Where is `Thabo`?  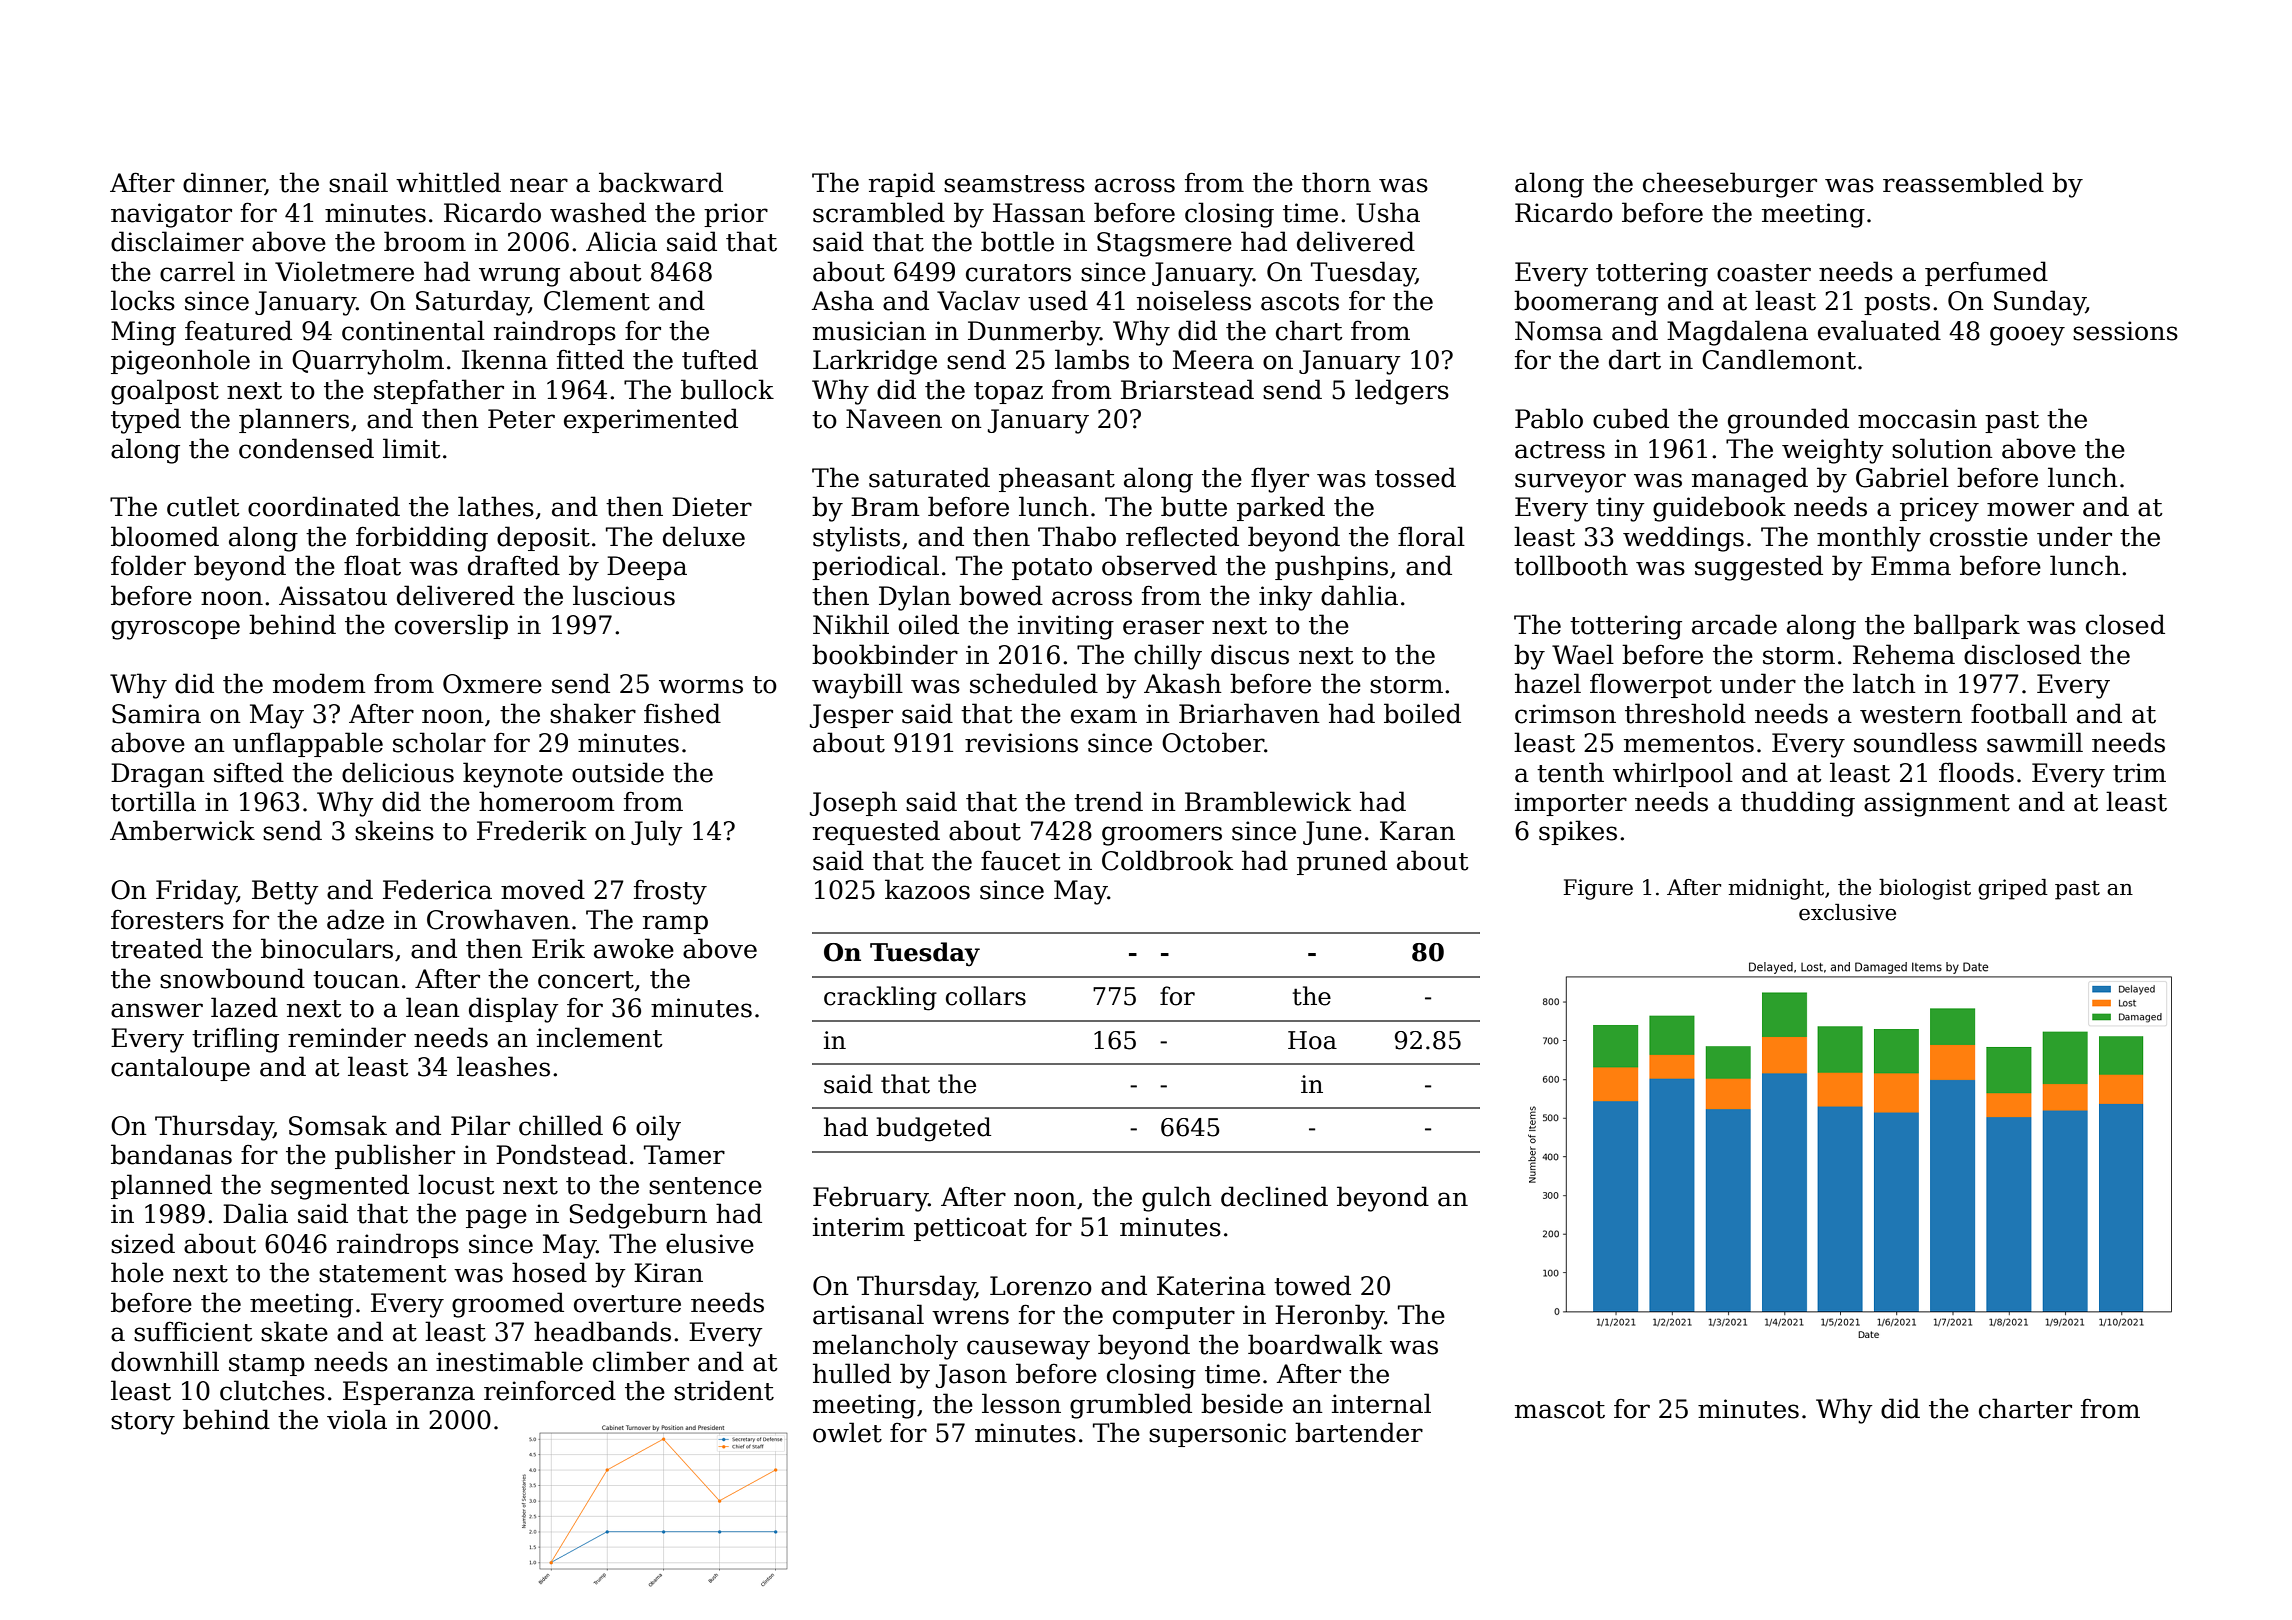
Thabo is located at coordinates (1077, 536).
